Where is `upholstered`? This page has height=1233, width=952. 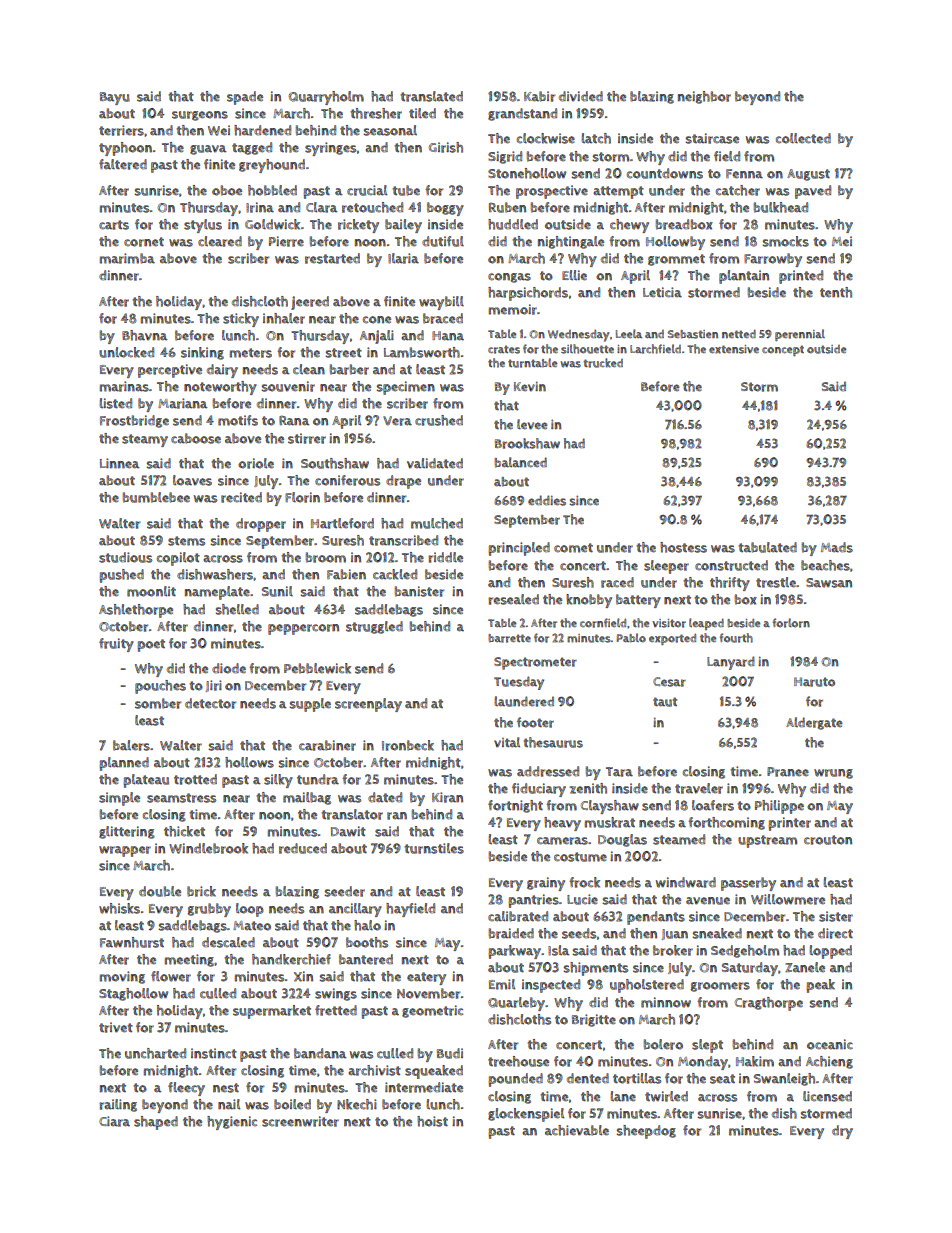 upholstered is located at coordinates (647, 986).
